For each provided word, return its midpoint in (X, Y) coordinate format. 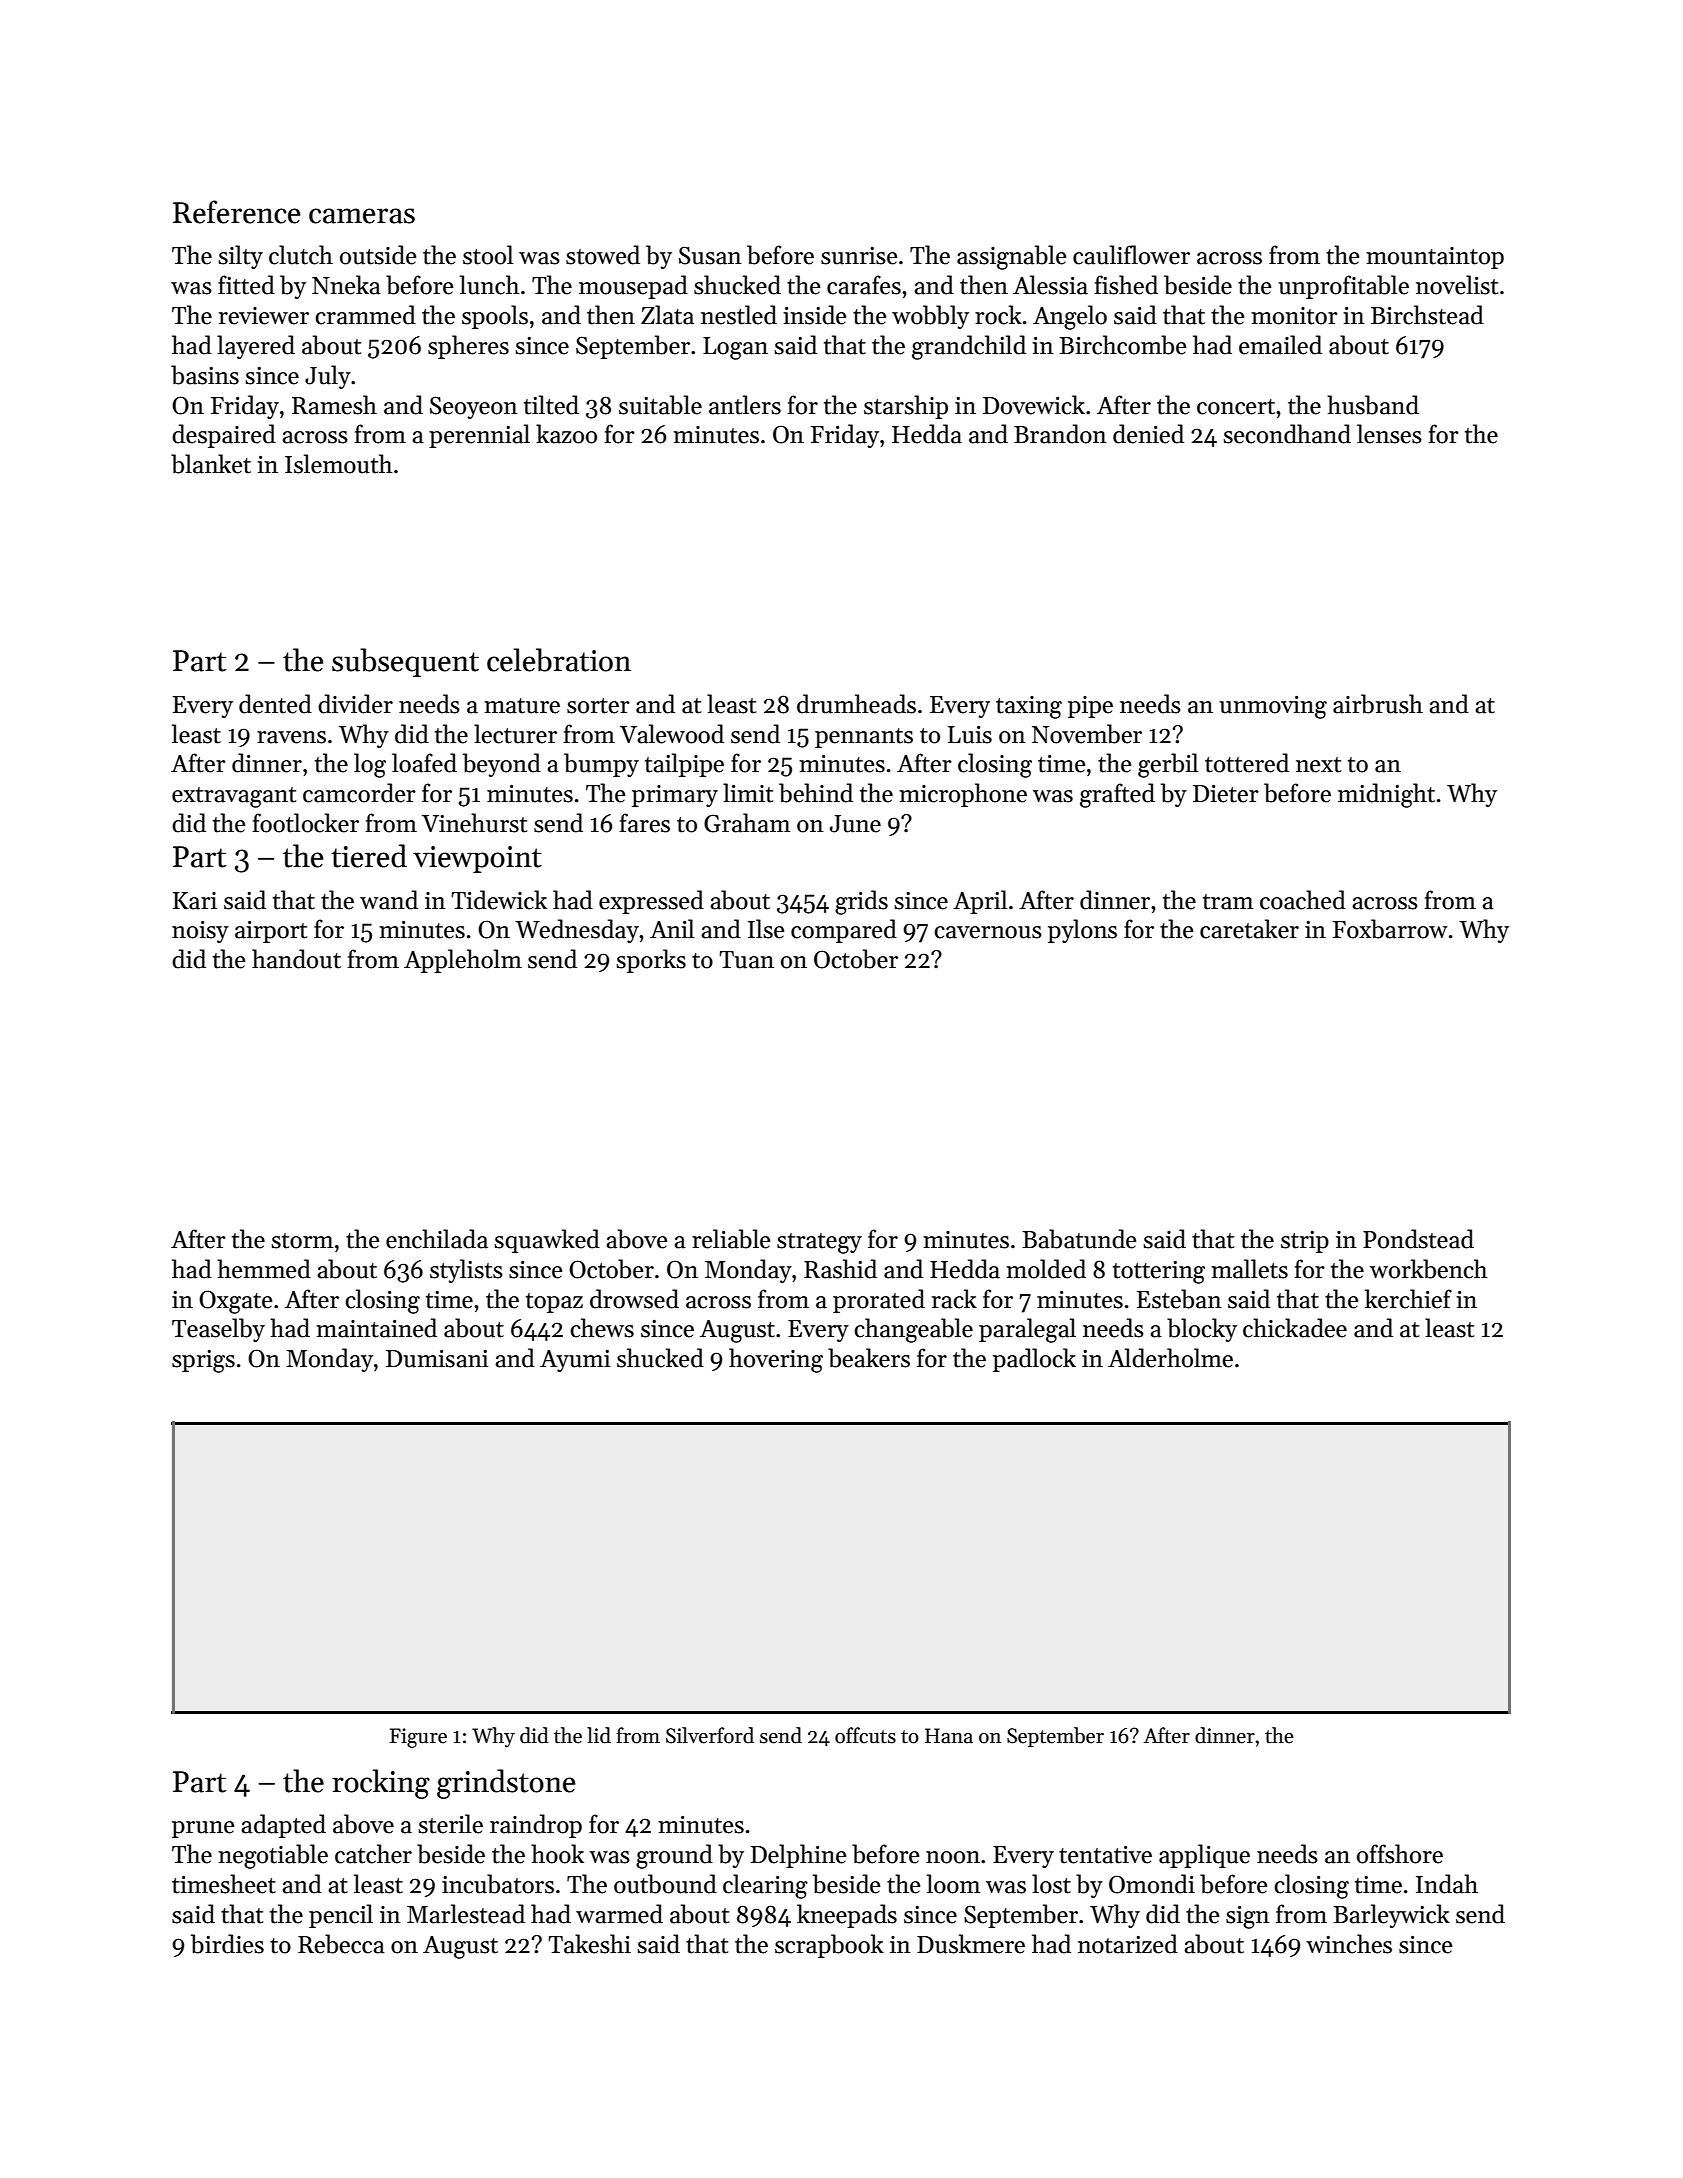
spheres (468, 347)
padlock (1034, 1360)
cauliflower (1131, 255)
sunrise (859, 256)
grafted (1117, 795)
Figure (418, 1738)
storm (302, 1241)
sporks (651, 961)
